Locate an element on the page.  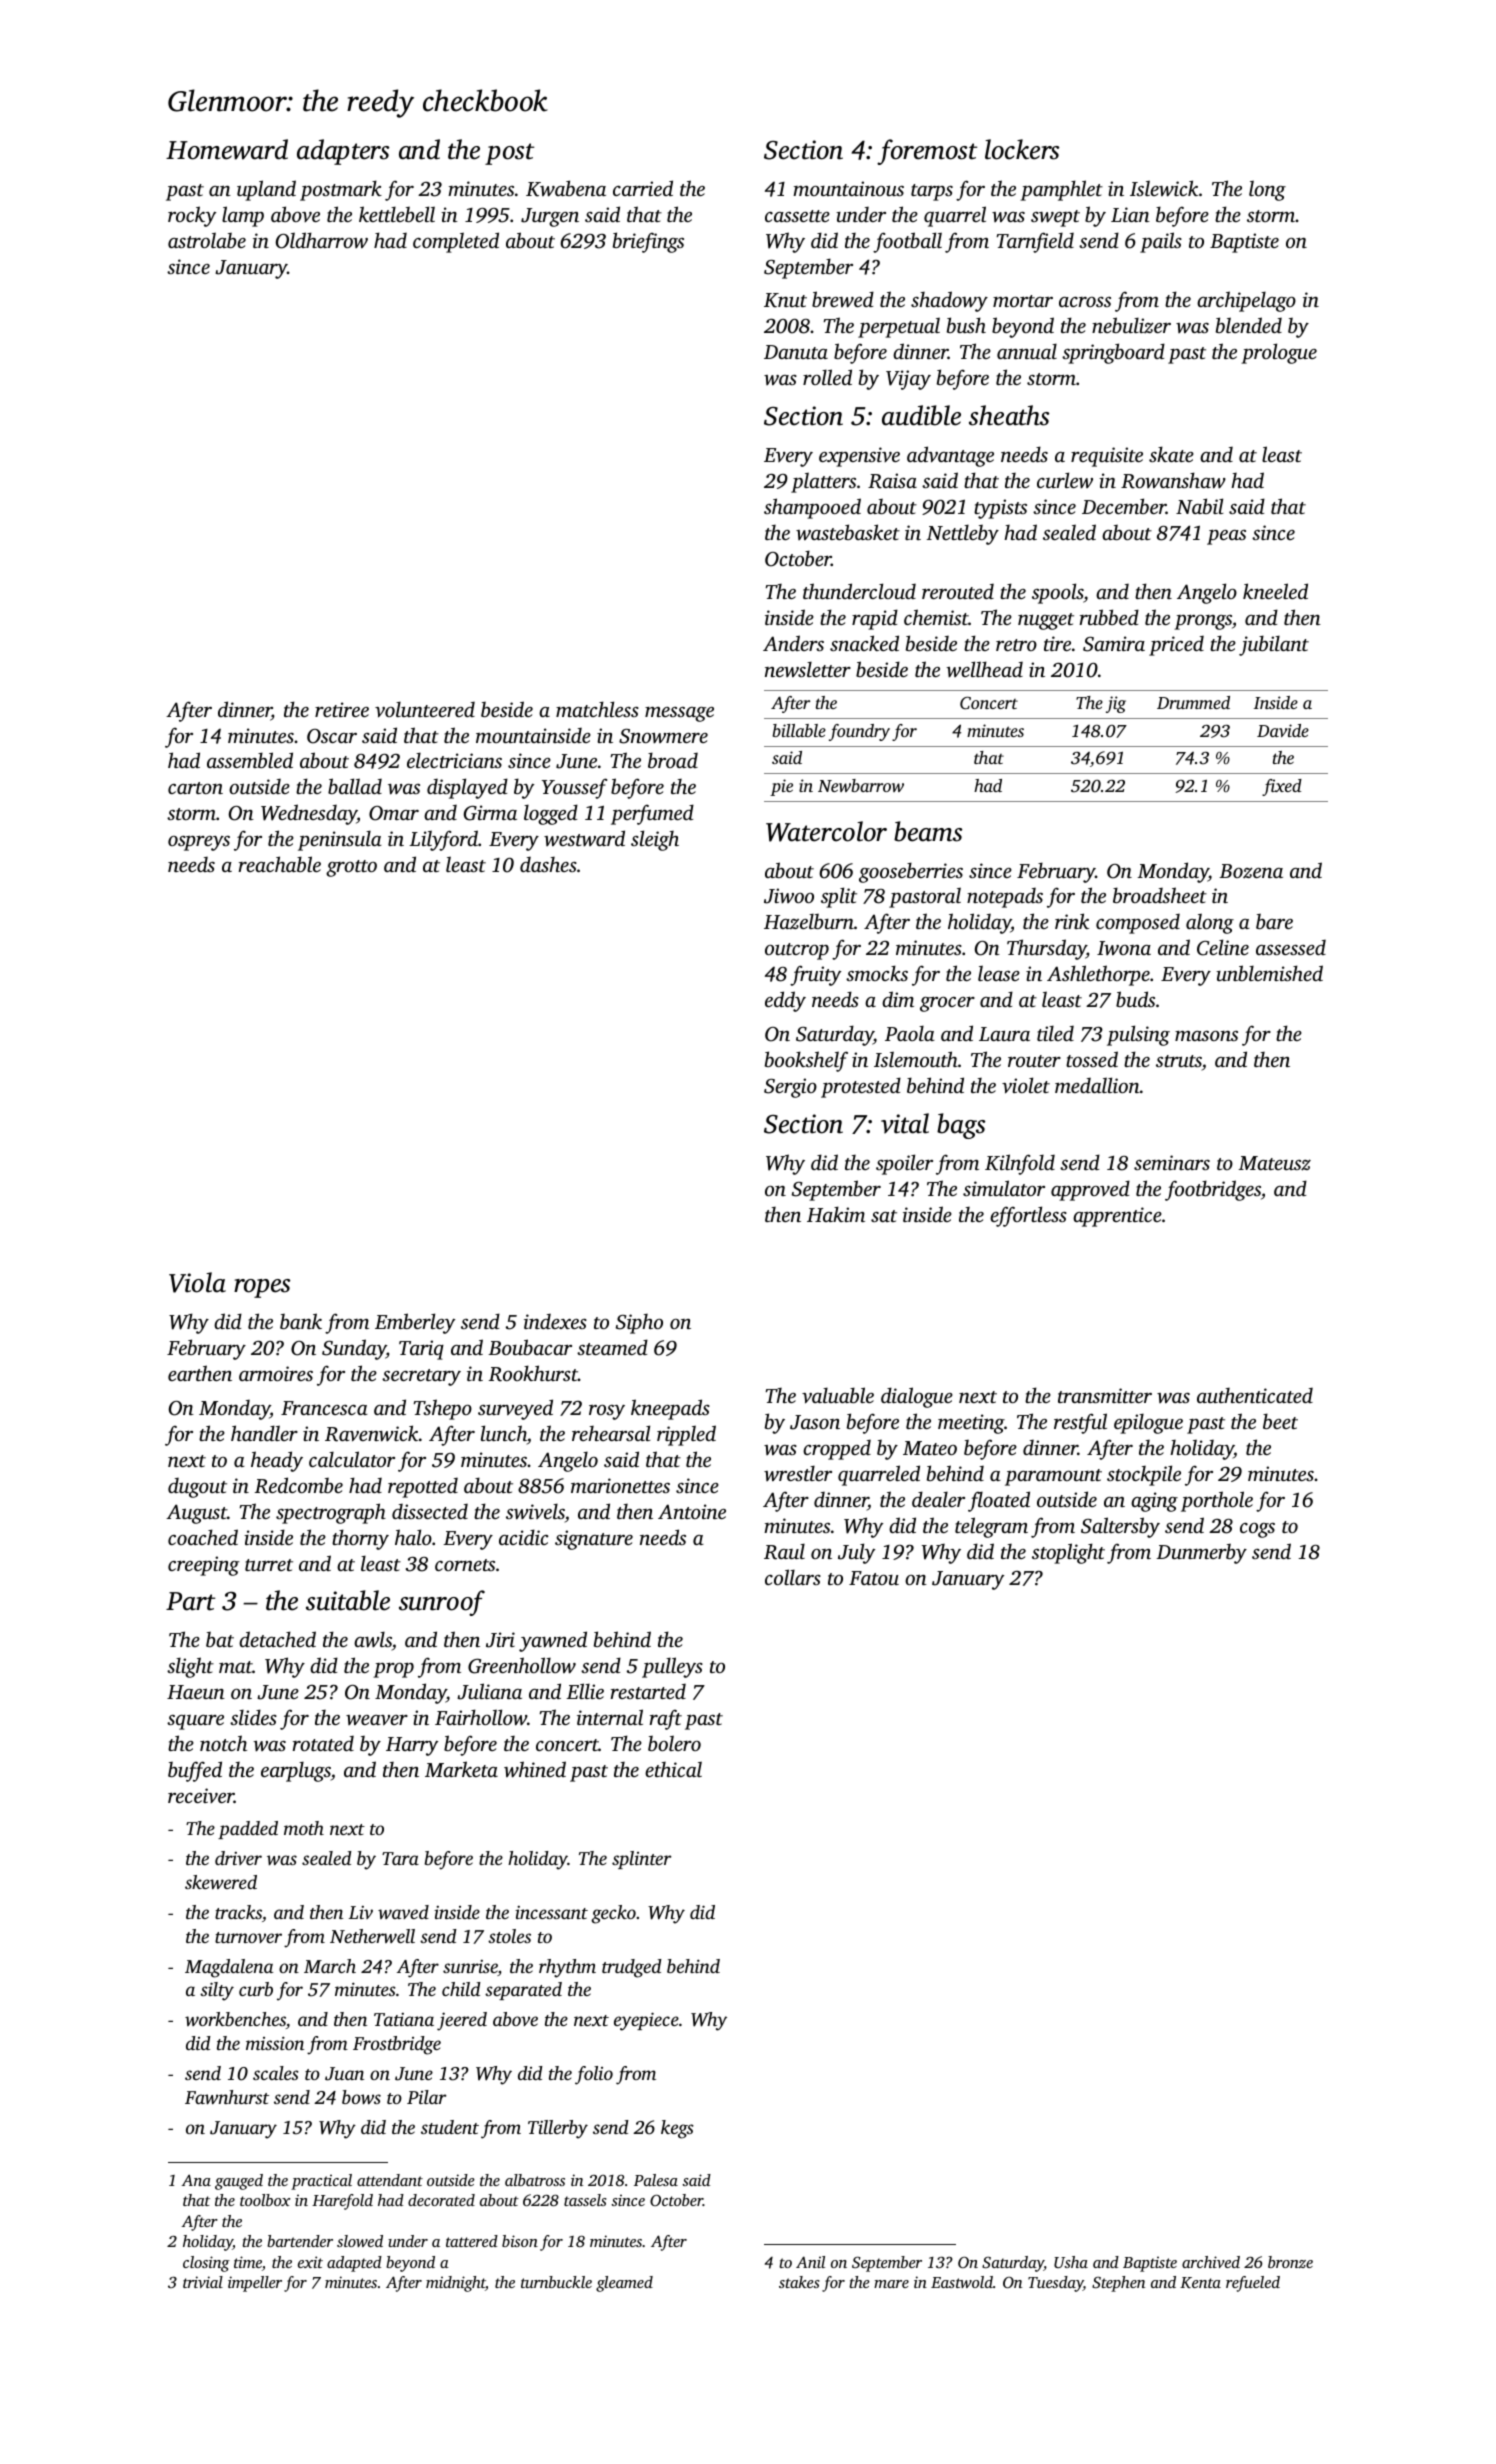
rhythm is located at coordinates (567, 1968).
